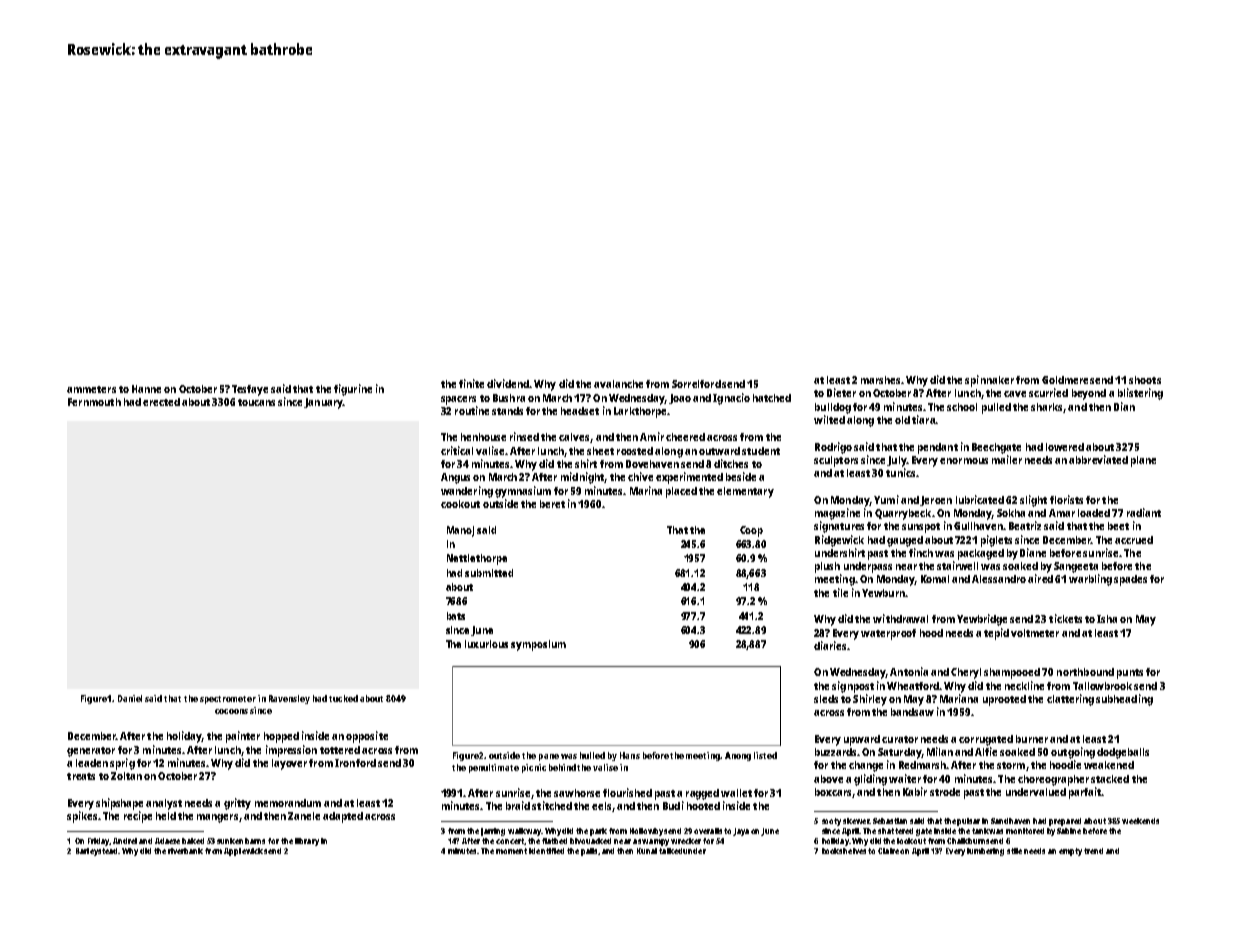 Image resolution: width=1233 pixels, height=952 pixels. Describe the element at coordinates (989, 381) in the image. I see `spinnaker` at that location.
